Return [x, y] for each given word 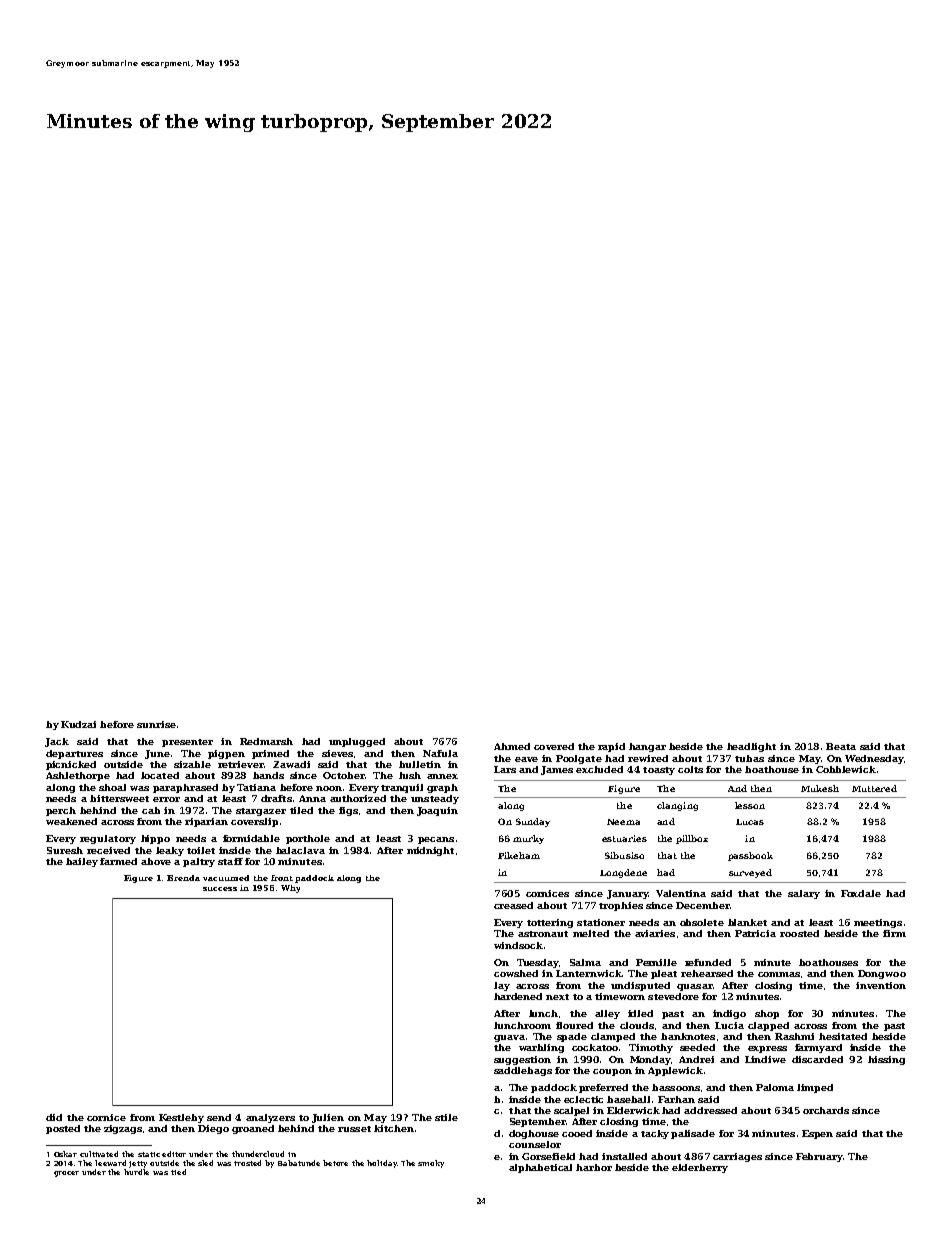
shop [767, 1014]
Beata [841, 746]
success [220, 889]
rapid [611, 747]
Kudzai [78, 724]
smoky [431, 1164]
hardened [518, 996]
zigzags [123, 1129]
